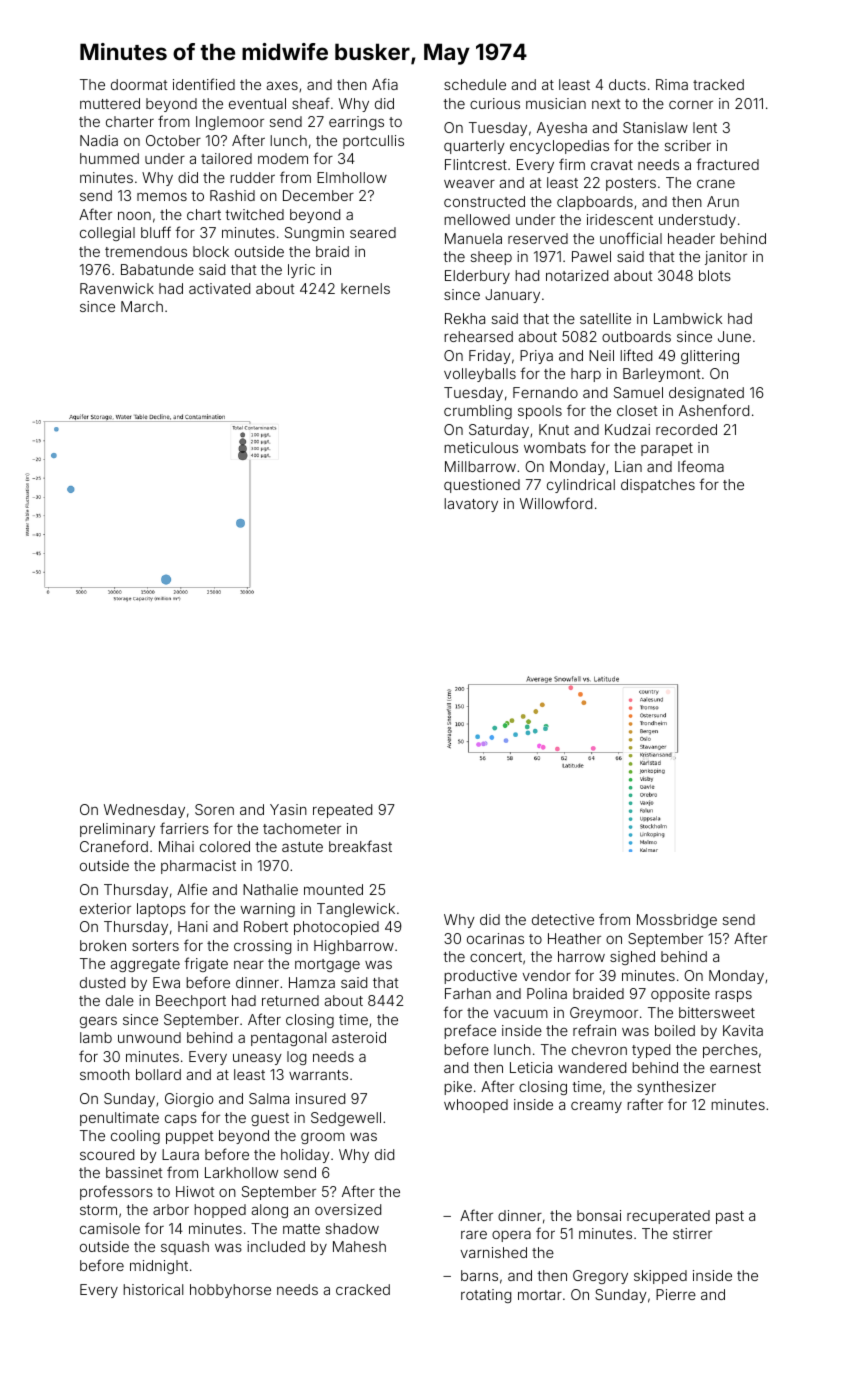 This screenshot has height=1400, width=849. I want to click on preliminary, so click(117, 830).
